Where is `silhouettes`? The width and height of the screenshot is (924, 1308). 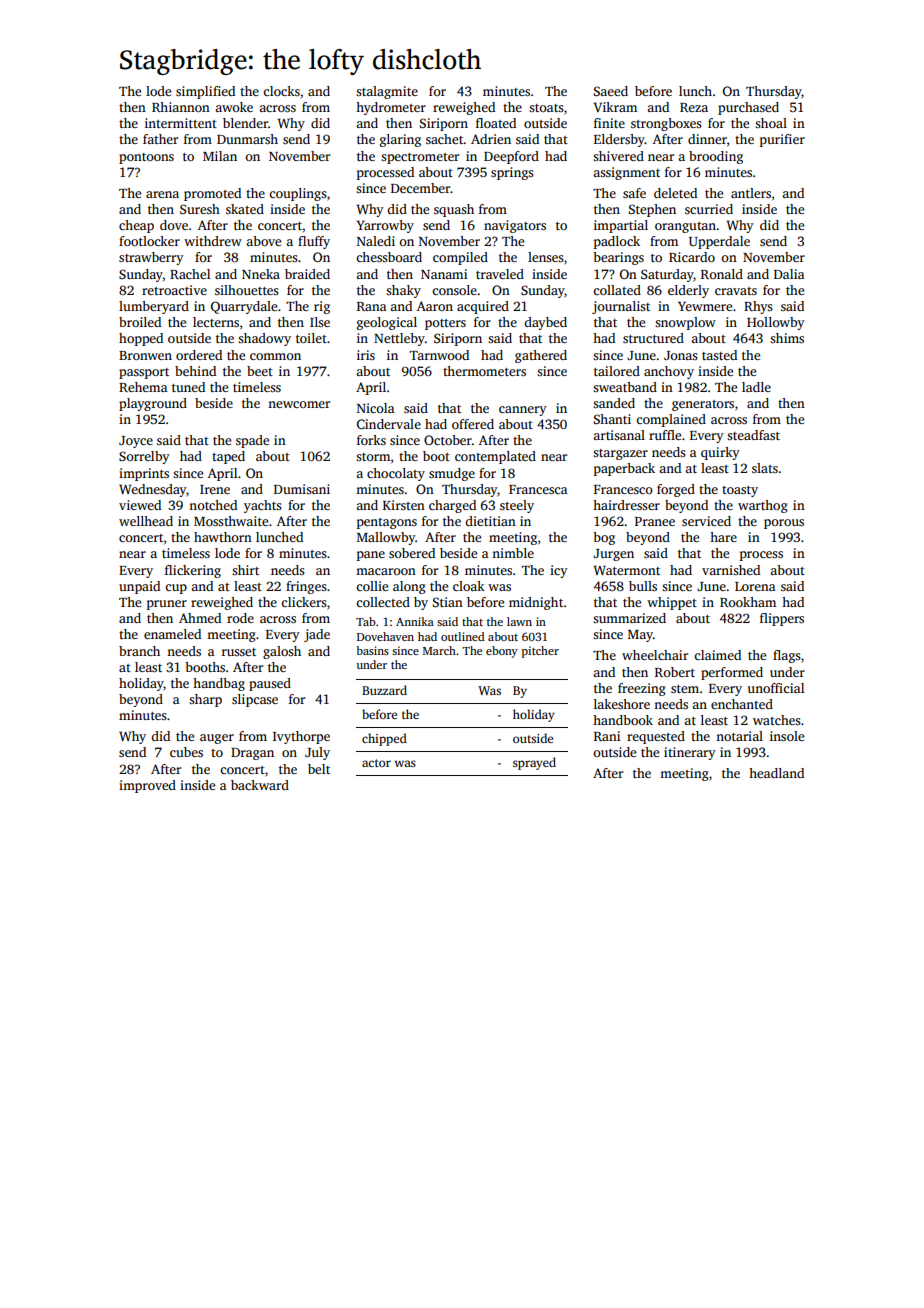
silhouettes is located at coordinates (247, 290).
